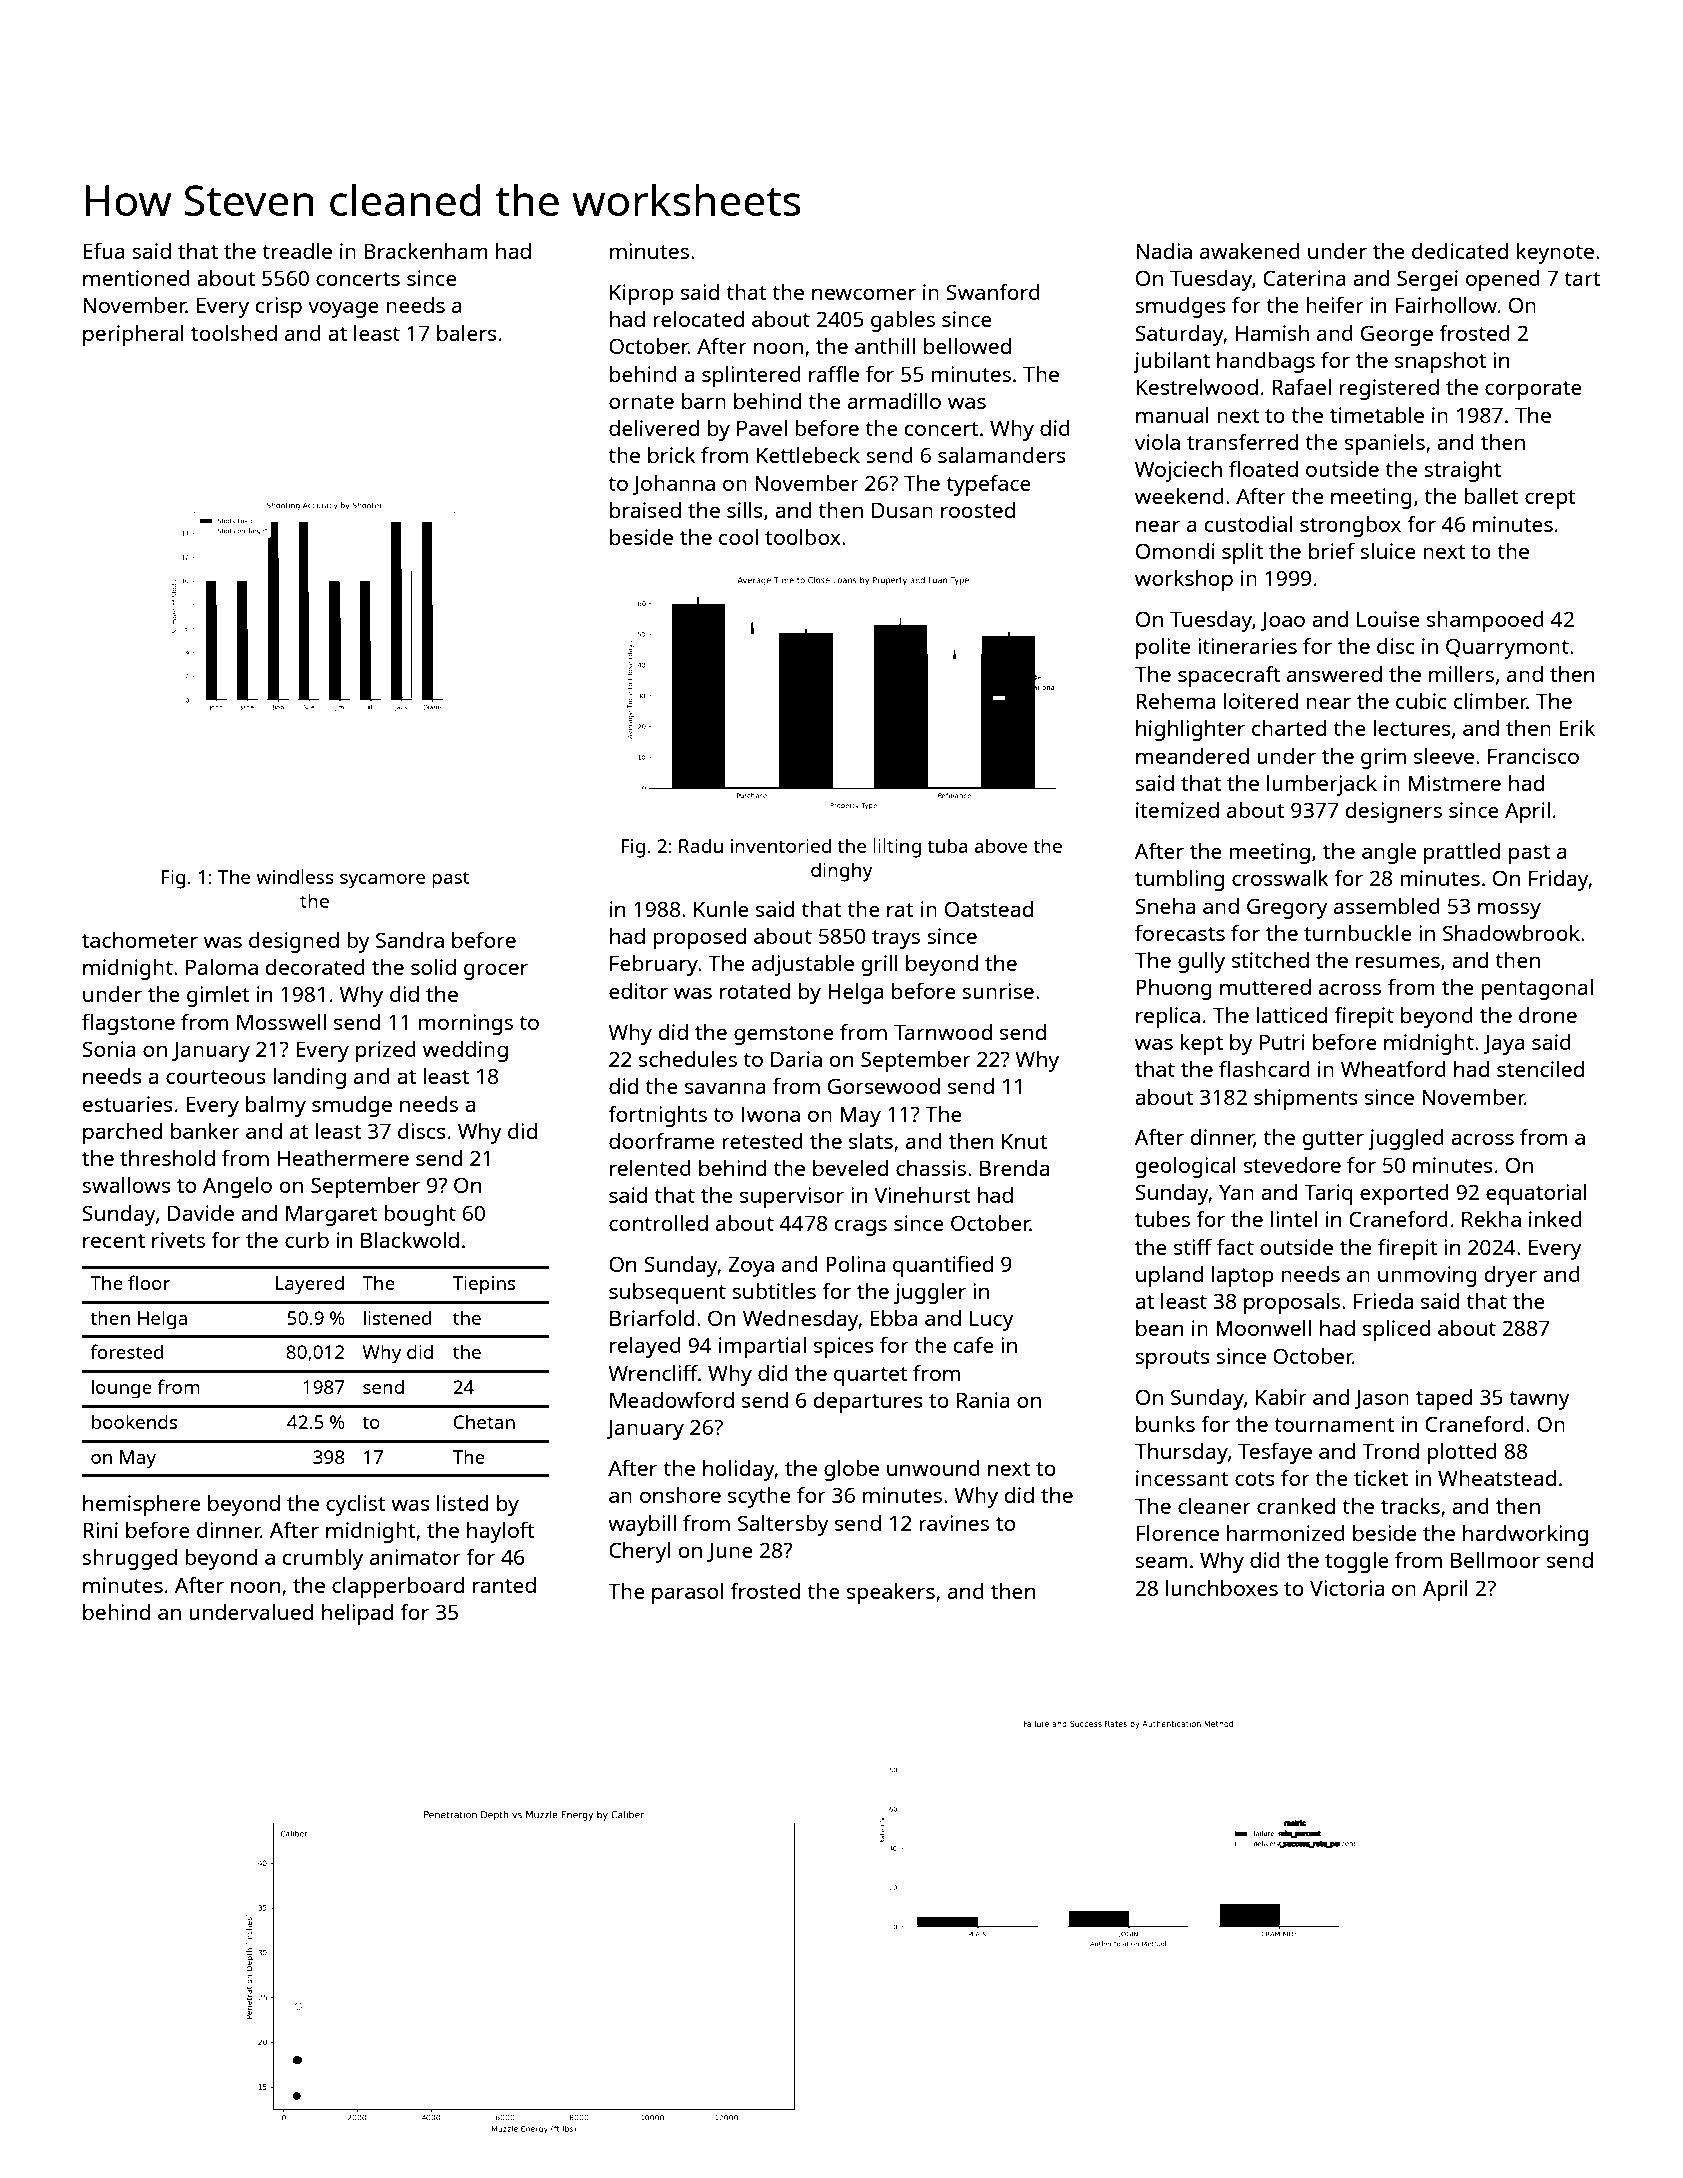 The image size is (1683, 2178). Describe the element at coordinates (884, 1086) in the image. I see `Gorsewood` at that location.
